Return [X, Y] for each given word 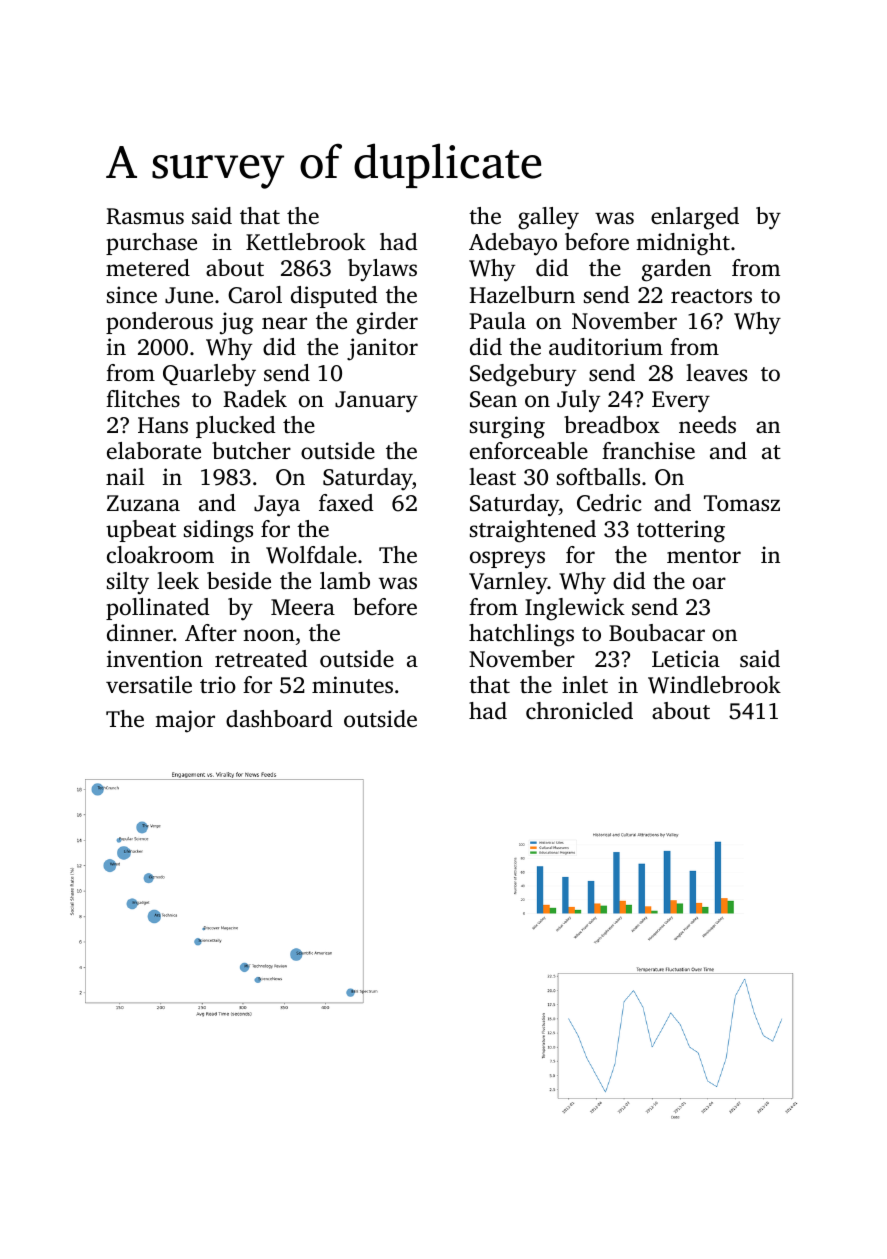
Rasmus [145, 216]
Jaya [277, 506]
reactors [711, 296]
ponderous [159, 323]
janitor [382, 349]
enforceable [529, 451]
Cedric [609, 503]
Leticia [686, 658]
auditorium [606, 347]
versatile [149, 685]
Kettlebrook [306, 242]
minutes [352, 685]
